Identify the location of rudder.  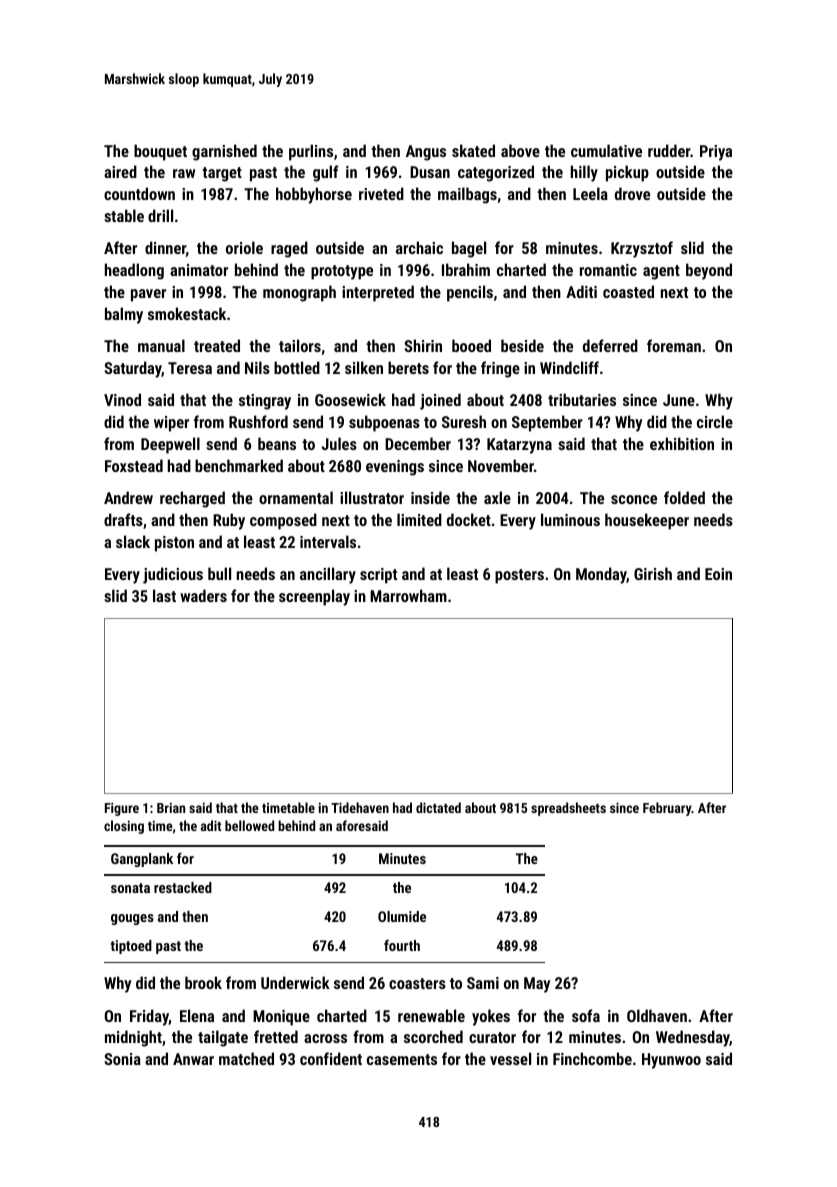
(669, 150).
